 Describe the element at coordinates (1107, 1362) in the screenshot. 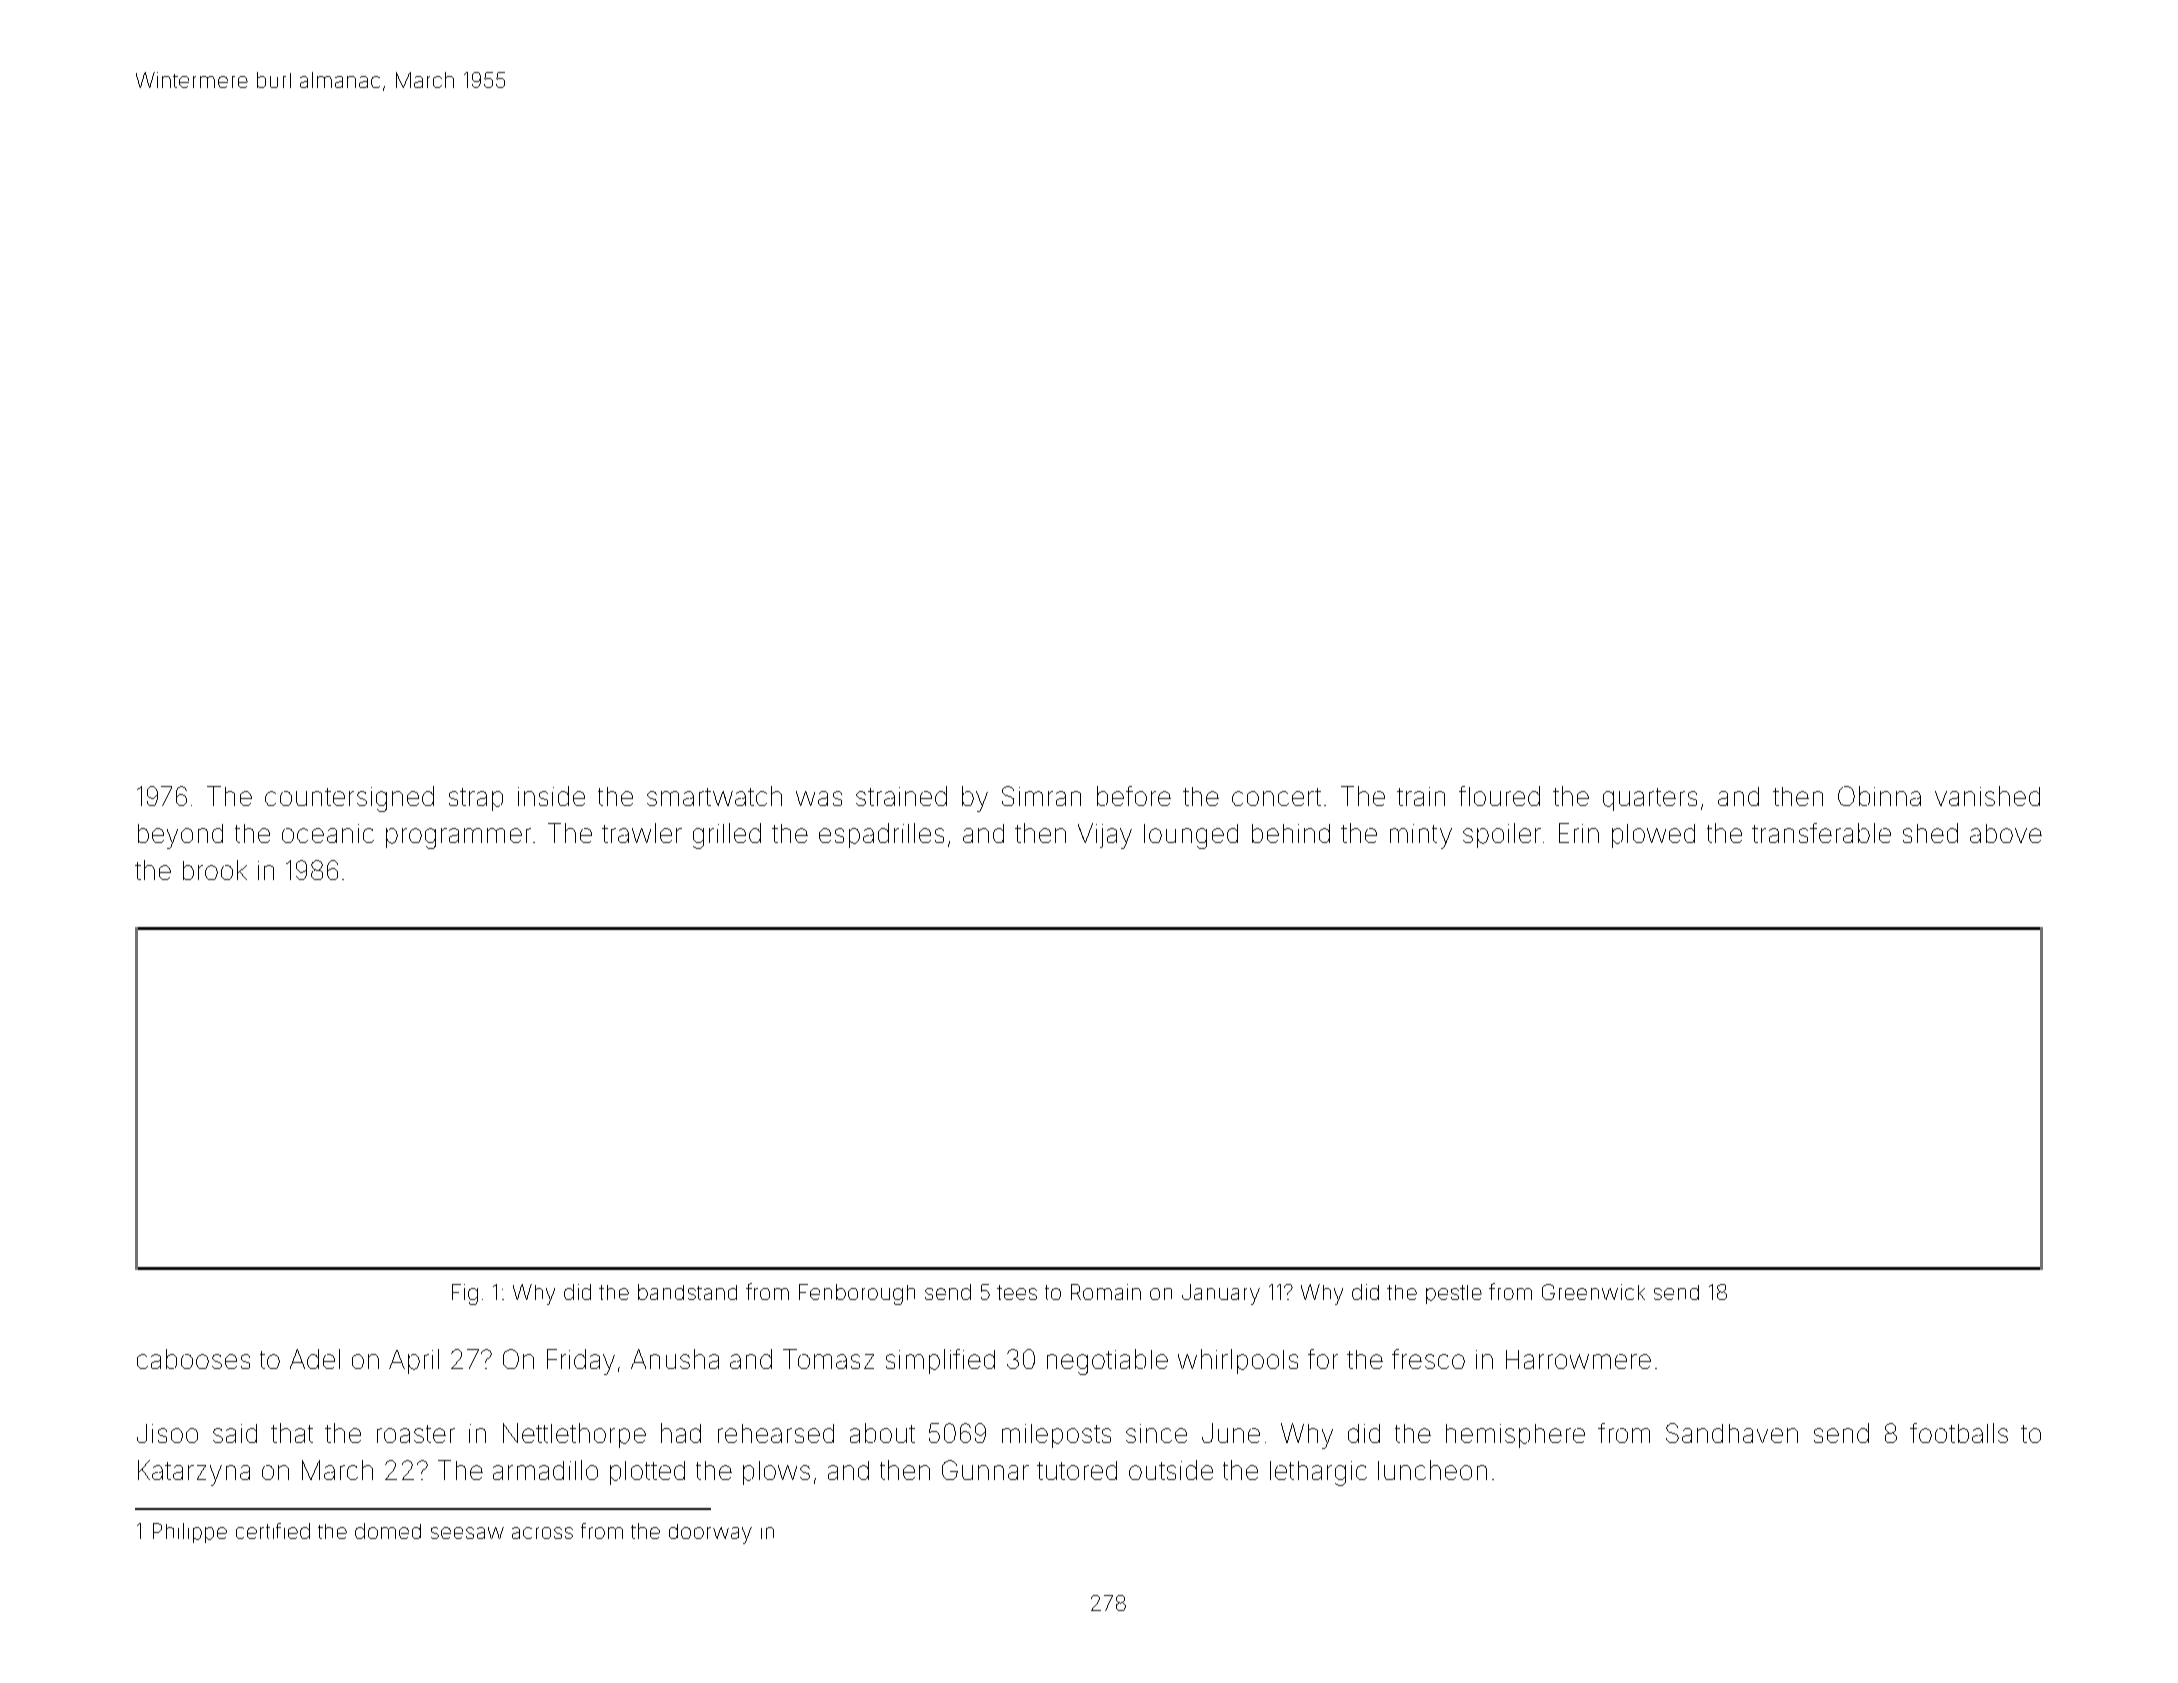

I see `negotiable` at that location.
